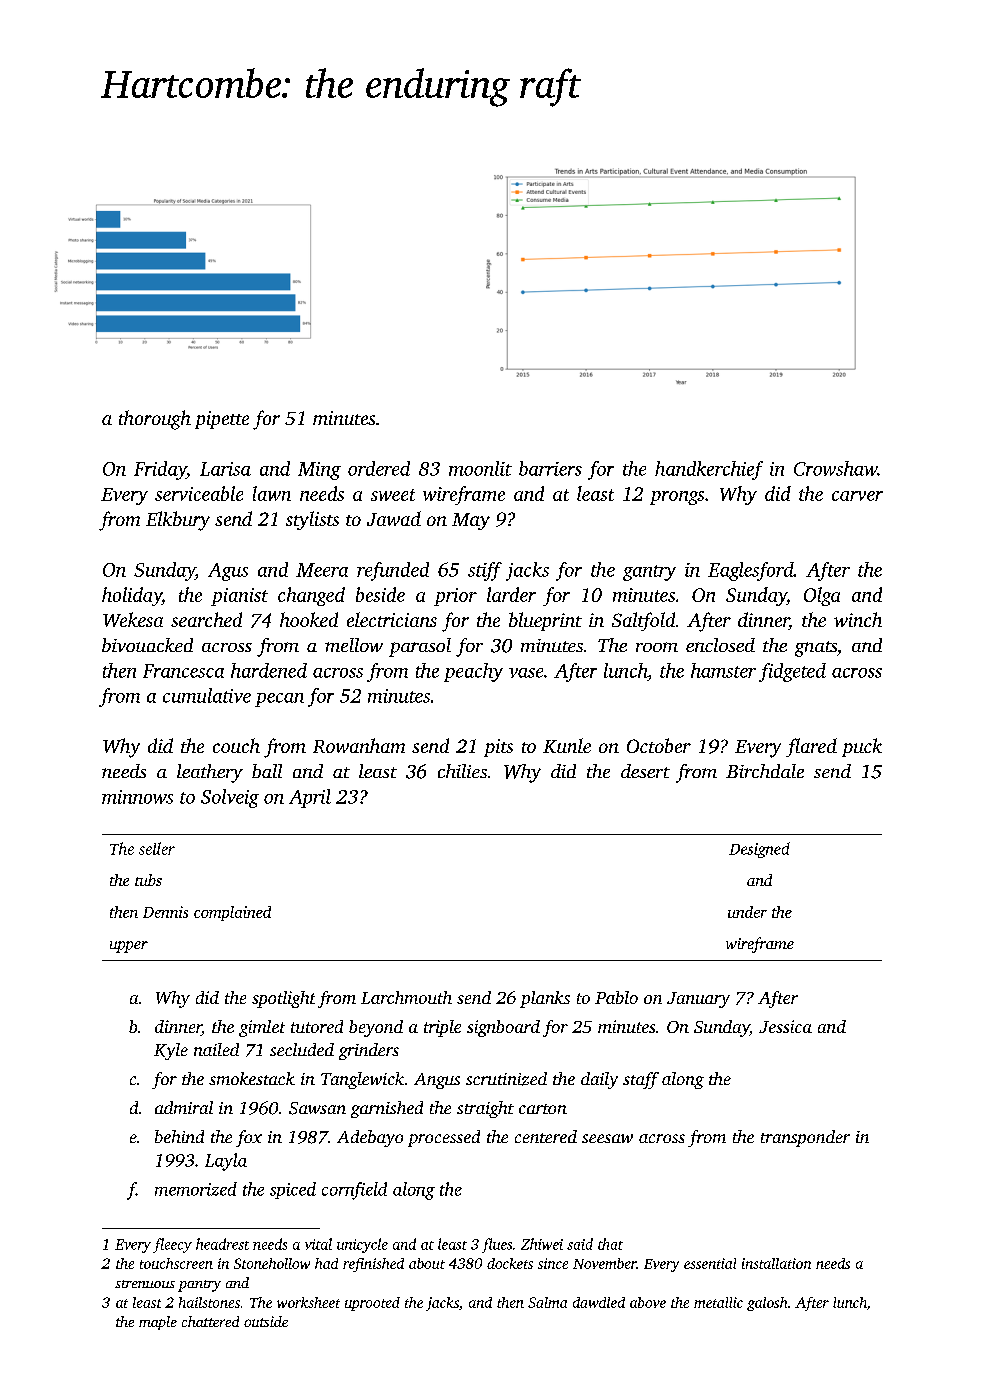 The image size is (984, 1397). What do you see at coordinates (207, 695) in the screenshot?
I see `cumulative` at bounding box center [207, 695].
